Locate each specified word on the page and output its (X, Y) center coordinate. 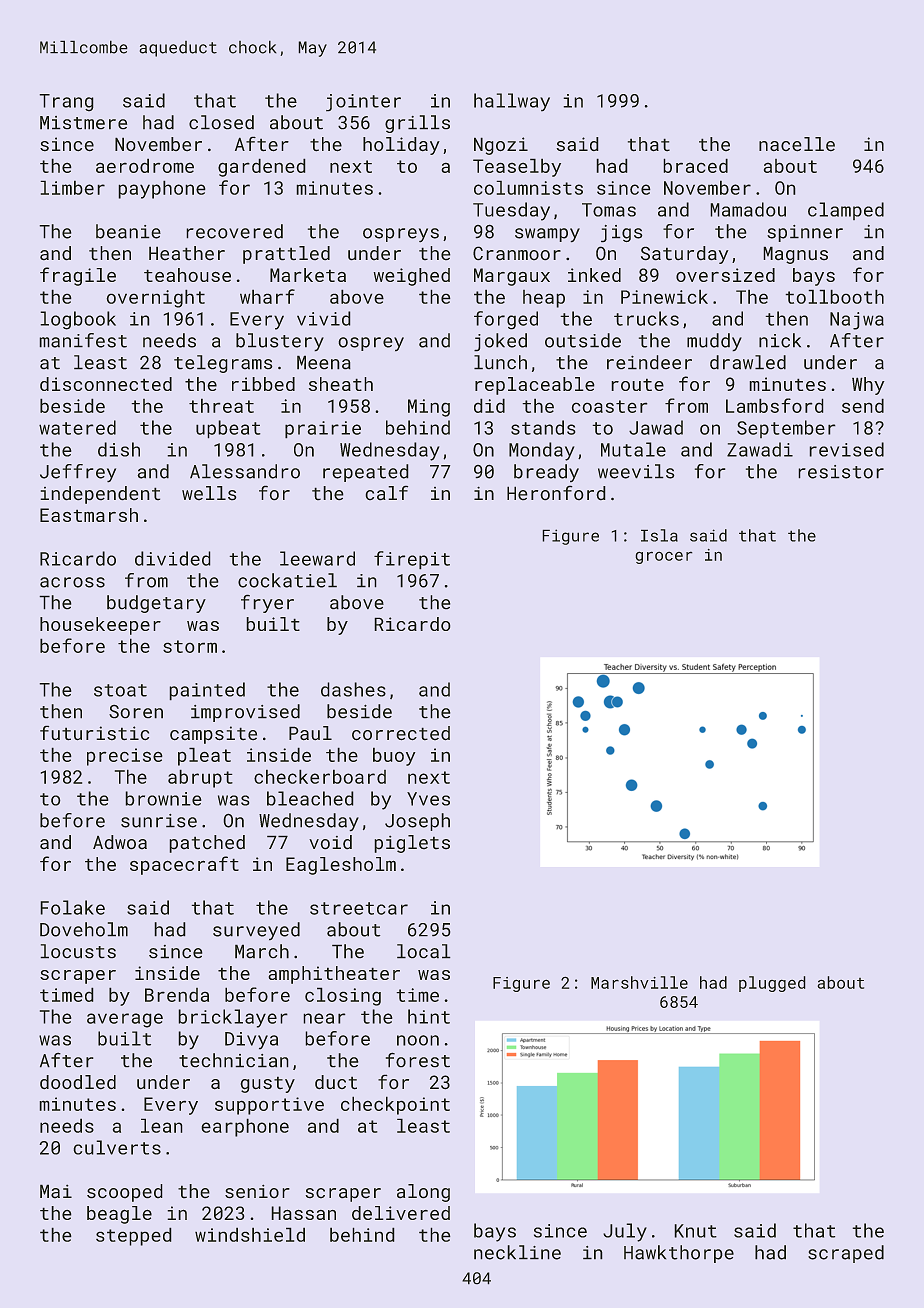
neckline (517, 1252)
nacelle (797, 144)
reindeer (649, 362)
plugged (772, 984)
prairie (323, 429)
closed (221, 122)
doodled (78, 1082)
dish (119, 449)
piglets (412, 844)
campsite (213, 735)
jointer (363, 102)
